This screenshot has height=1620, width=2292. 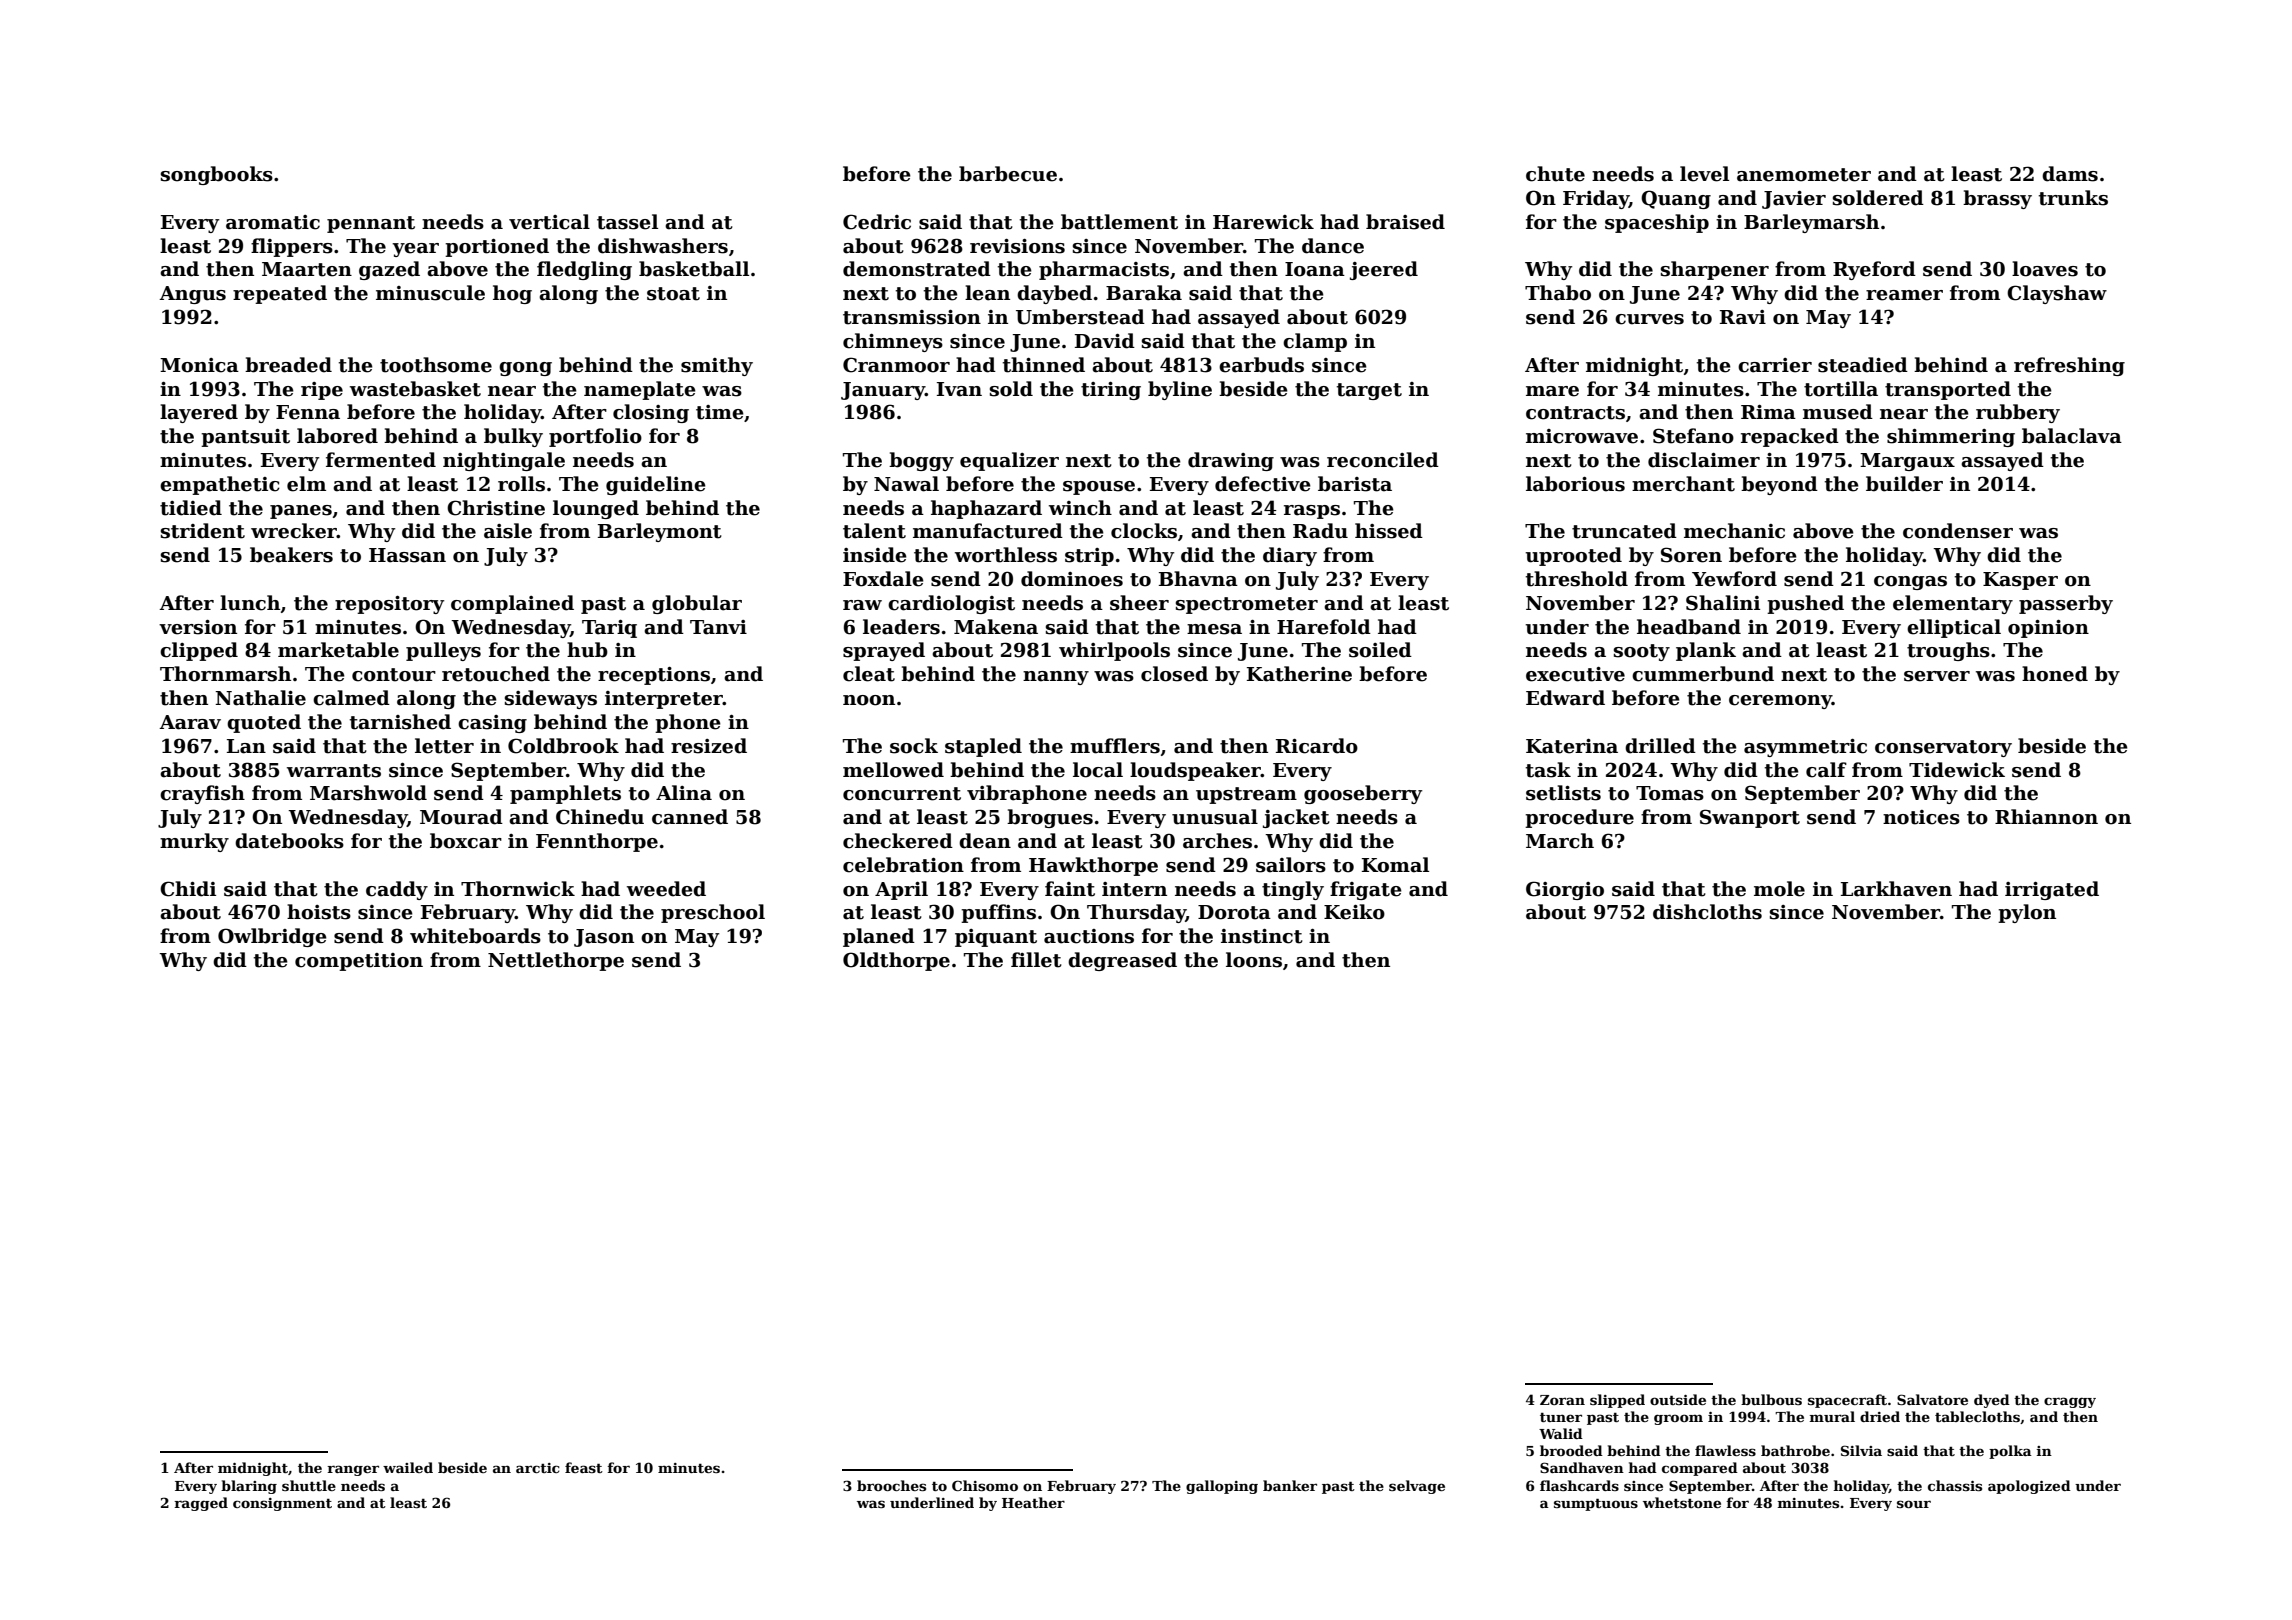 I want to click on feast, so click(x=584, y=1467).
